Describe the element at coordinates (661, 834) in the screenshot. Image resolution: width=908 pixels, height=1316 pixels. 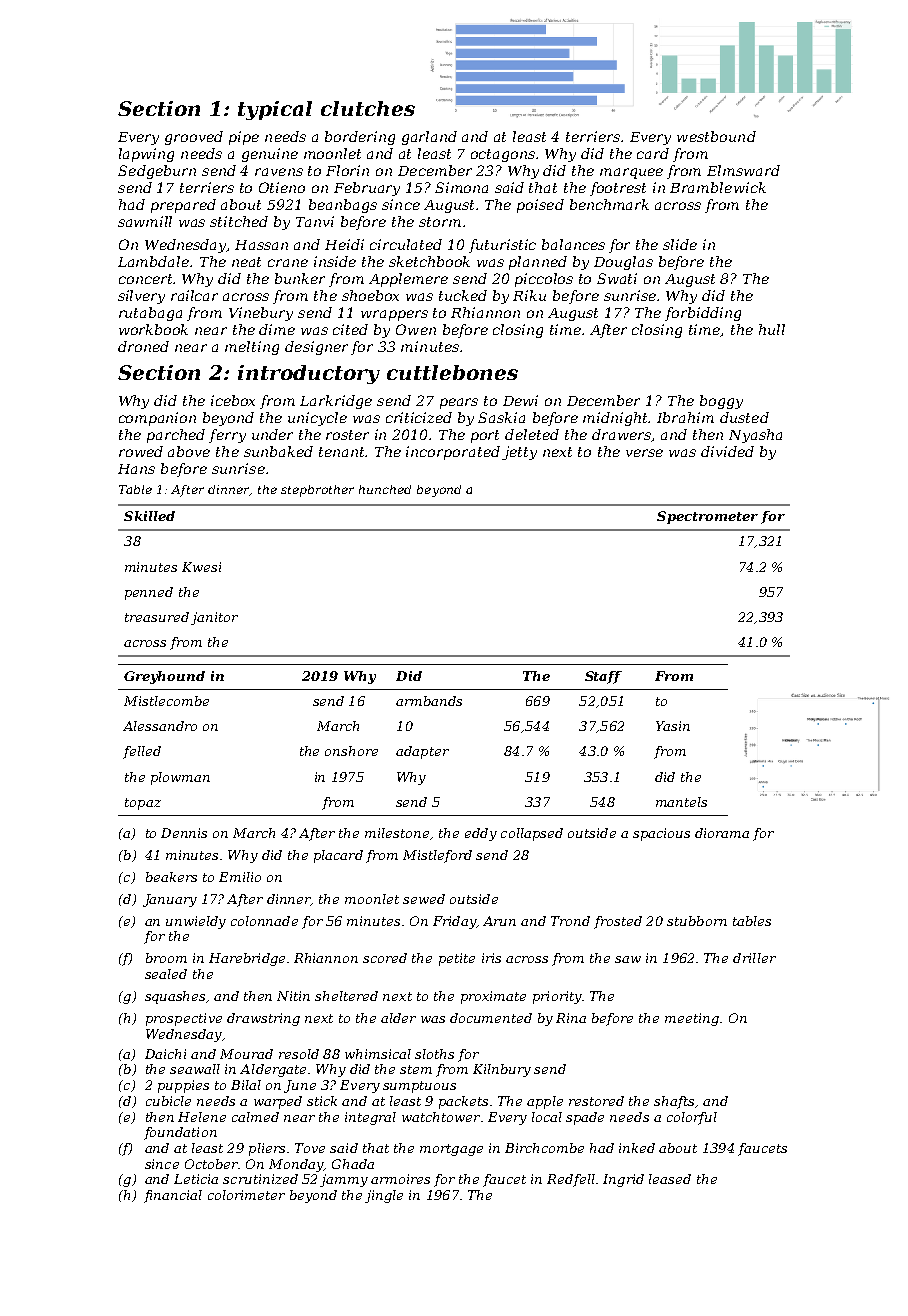
I see `spacious` at that location.
